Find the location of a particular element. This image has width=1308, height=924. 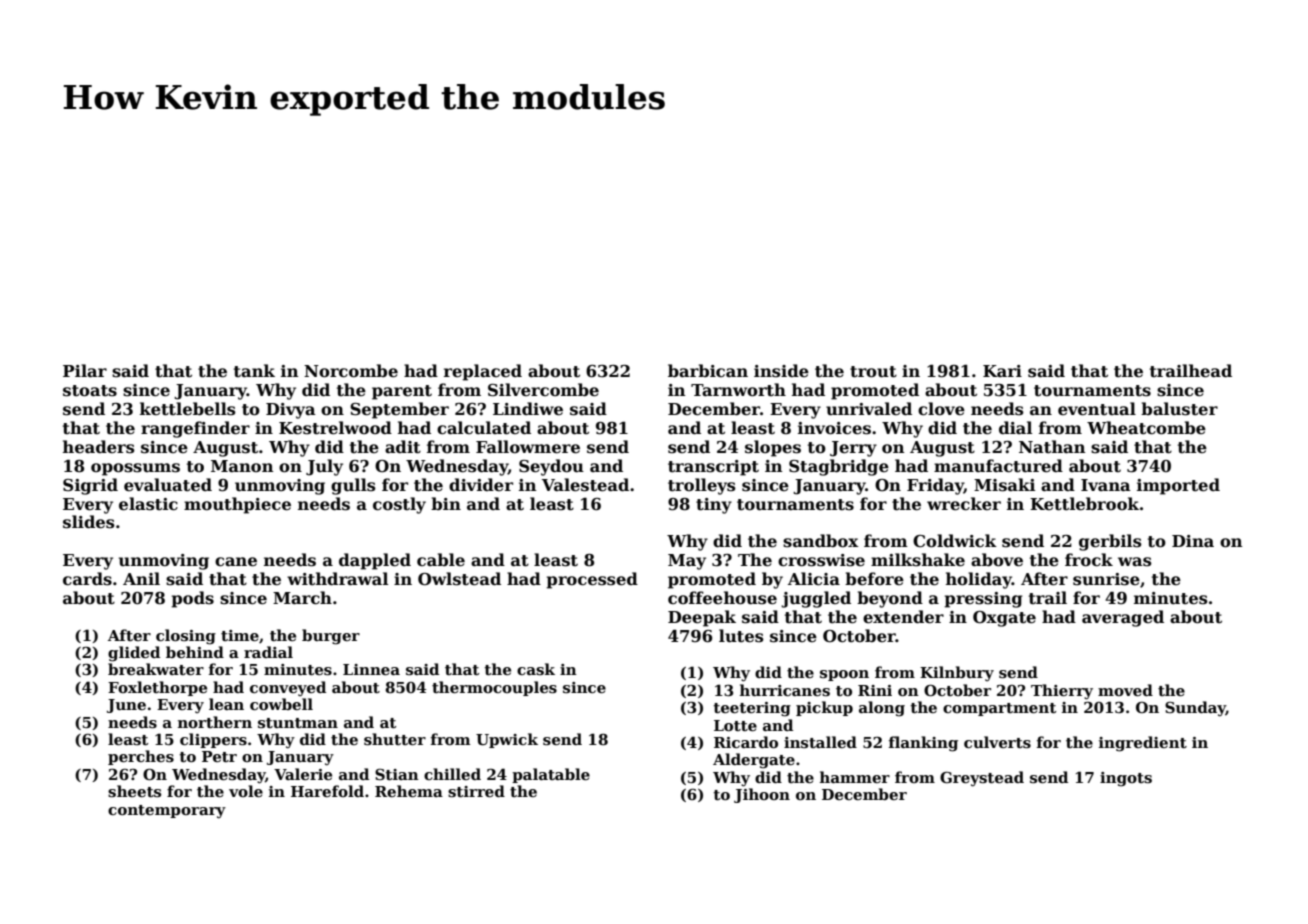

stuntman is located at coordinates (298, 723).
